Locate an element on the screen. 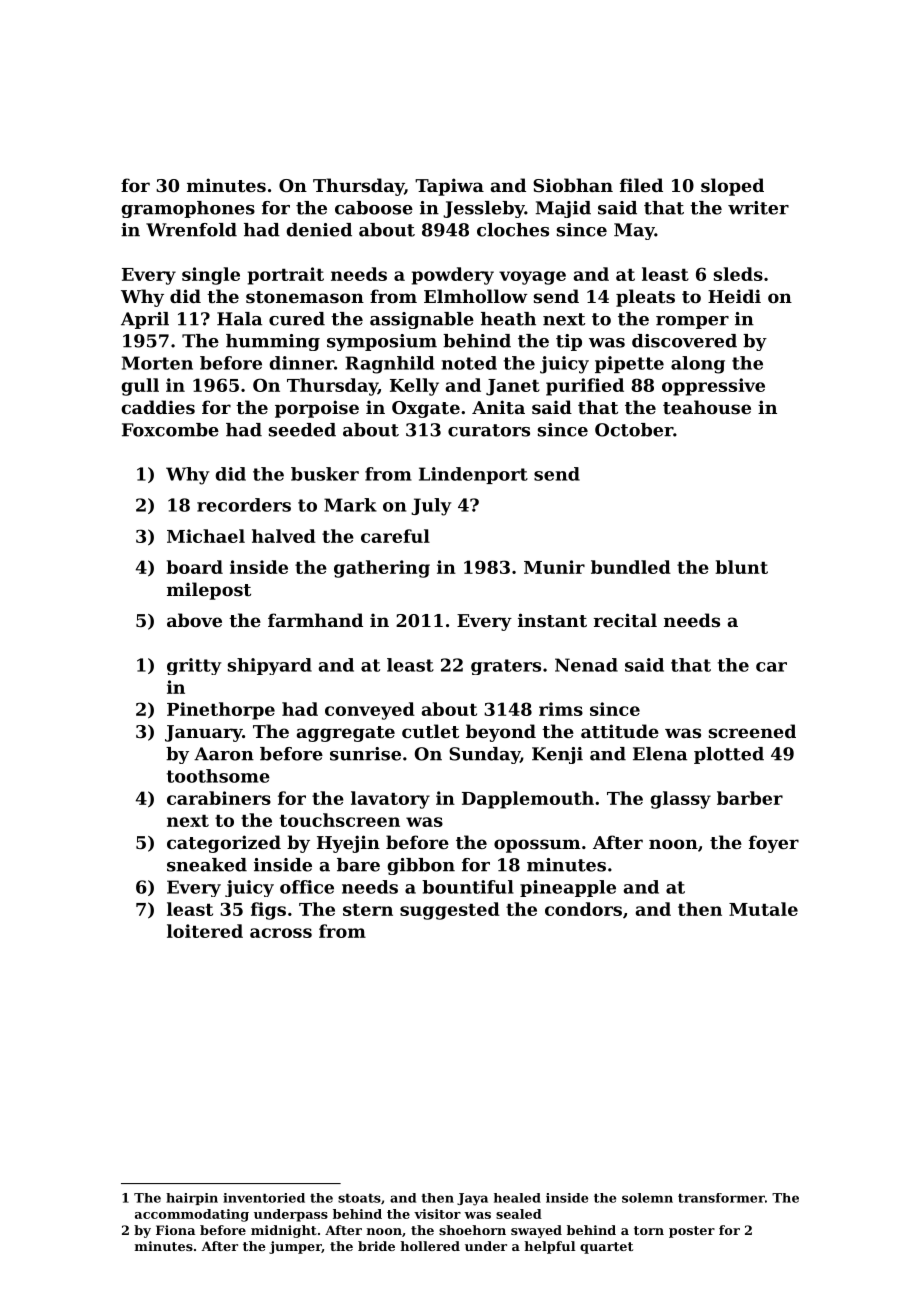 Image resolution: width=924 pixels, height=1311 pixels. dinner is located at coordinates (301, 363).
